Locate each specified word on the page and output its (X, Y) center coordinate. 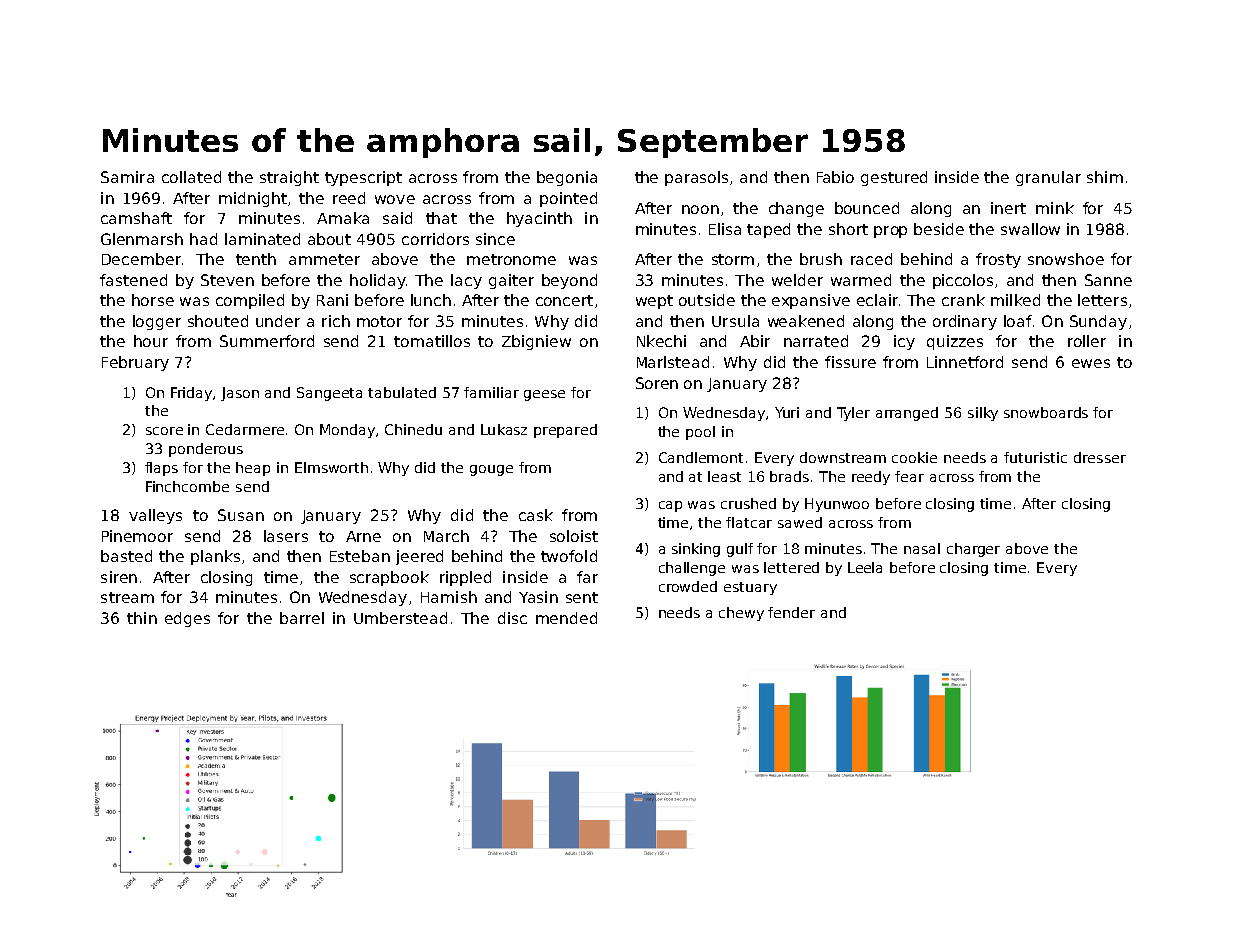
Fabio (835, 177)
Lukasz (504, 429)
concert (564, 300)
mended (566, 618)
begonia (567, 178)
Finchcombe (187, 486)
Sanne (1108, 280)
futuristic (1035, 457)
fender (791, 612)
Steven (227, 280)
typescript (363, 178)
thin (142, 618)
